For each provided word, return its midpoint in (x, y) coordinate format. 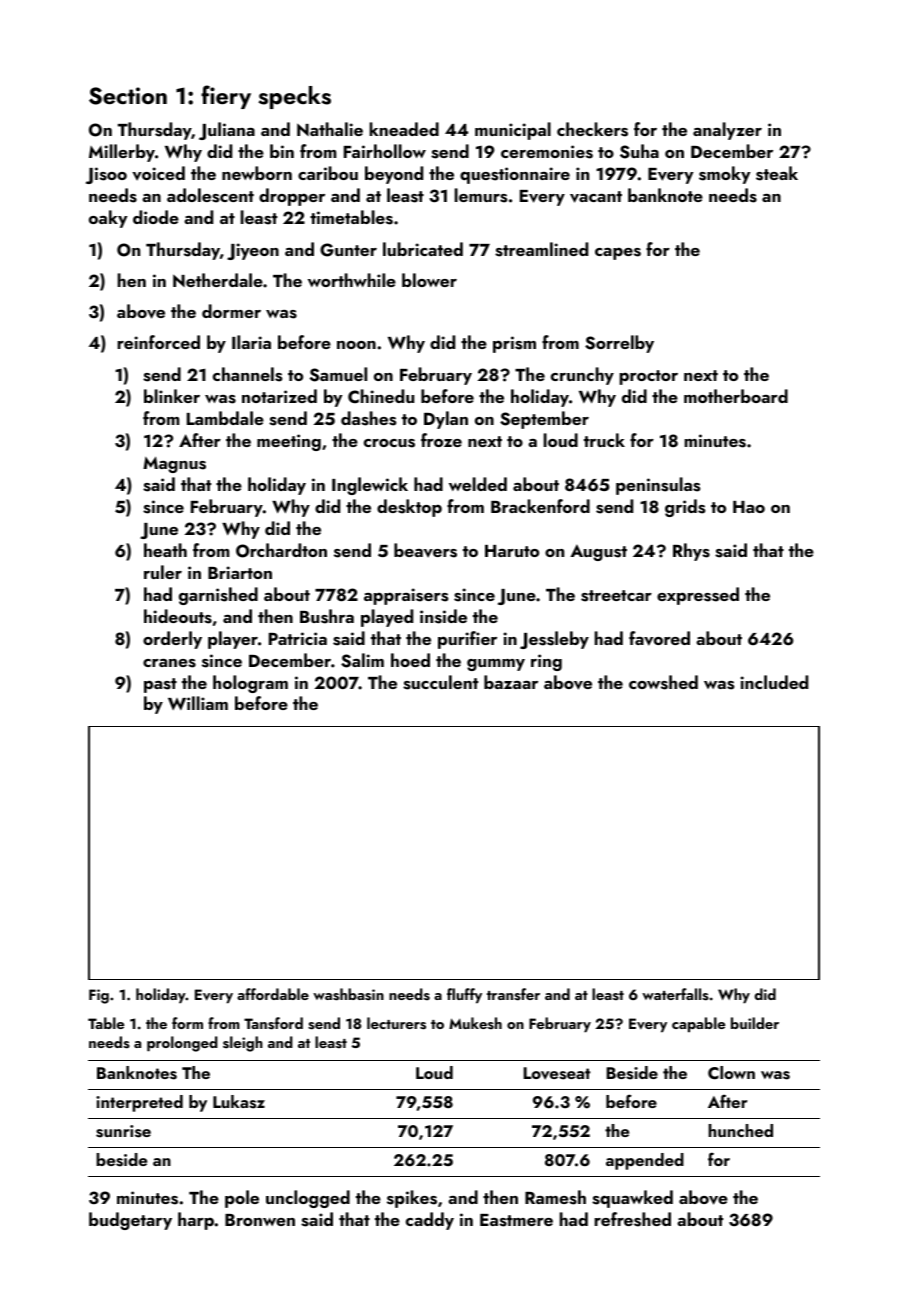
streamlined (541, 249)
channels (247, 374)
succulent (440, 682)
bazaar (511, 682)
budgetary (130, 1221)
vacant (596, 197)
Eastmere (516, 1220)
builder (755, 1023)
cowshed (663, 682)
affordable (273, 994)
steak (777, 173)
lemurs (481, 195)
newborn (257, 173)
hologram (250, 684)
